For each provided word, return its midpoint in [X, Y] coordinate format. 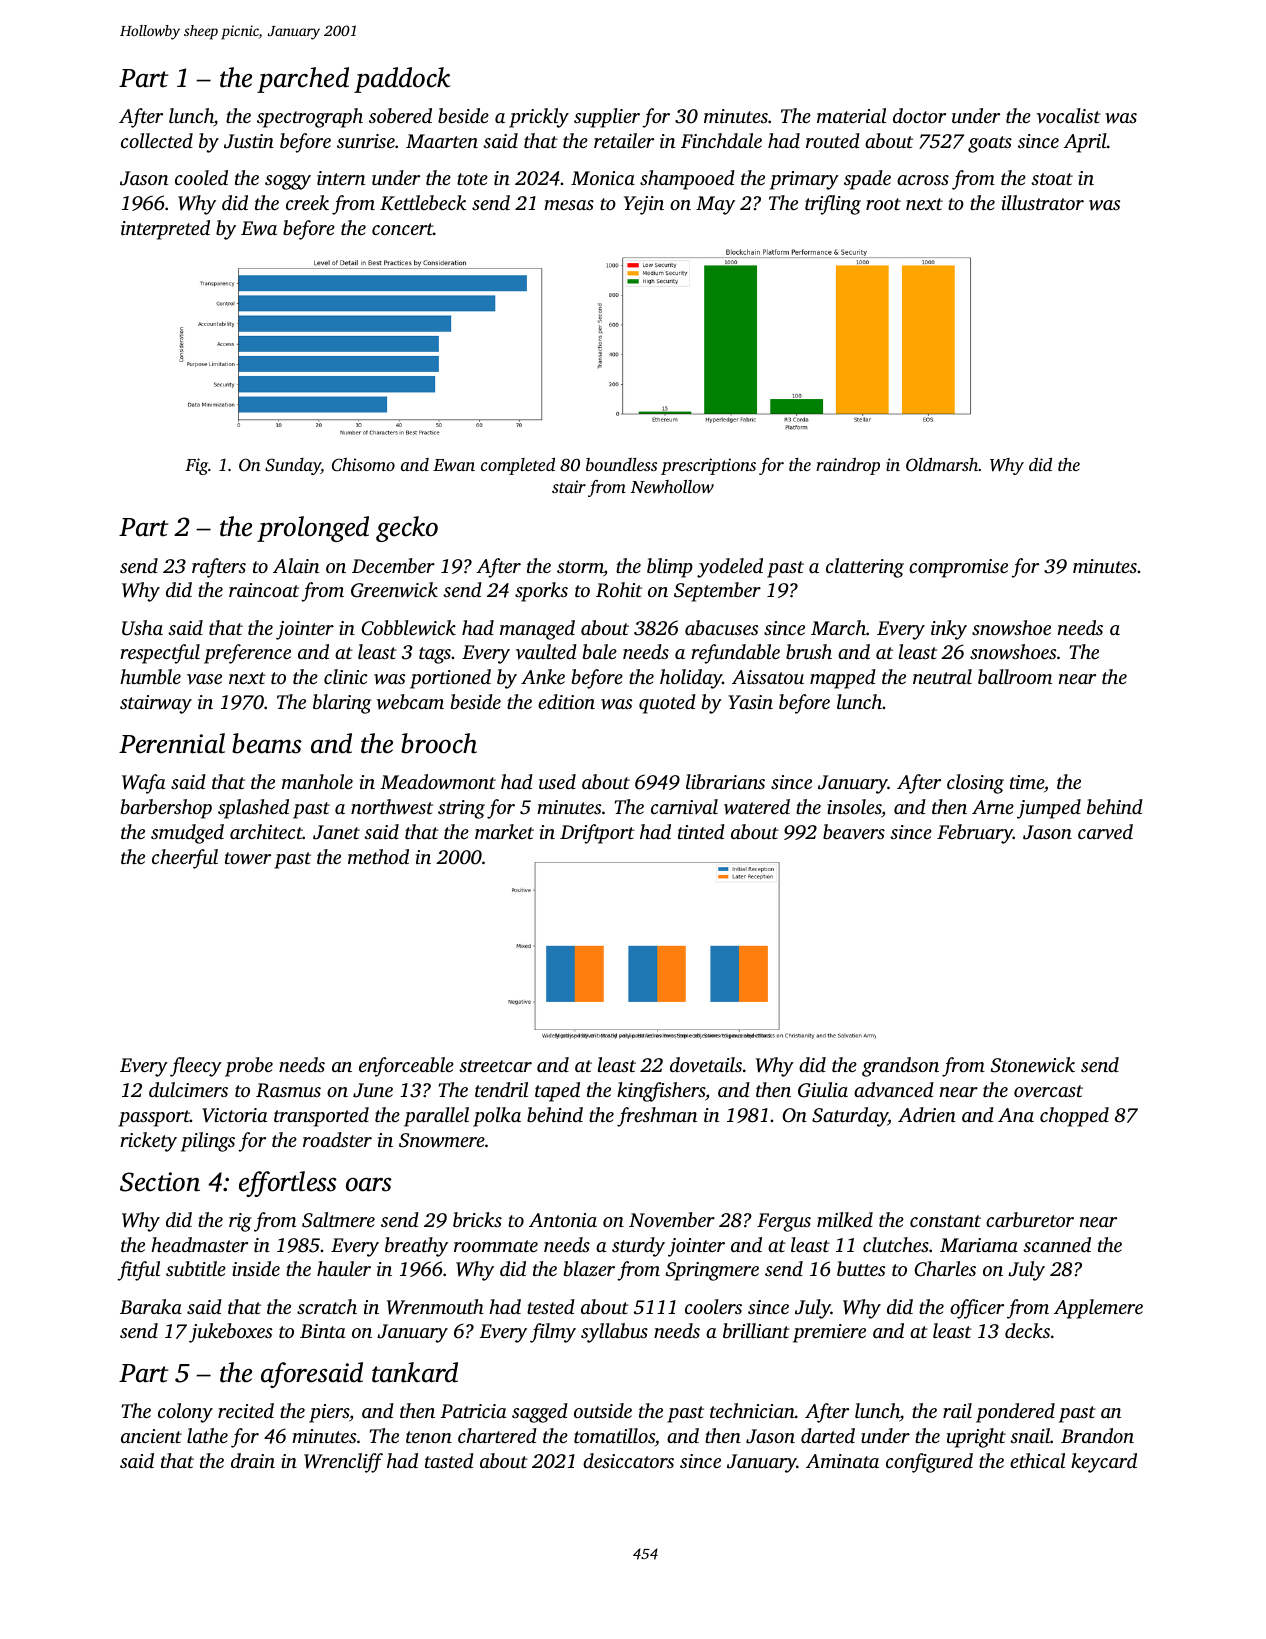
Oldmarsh [942, 464]
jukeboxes [230, 1333]
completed [518, 466]
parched [303, 80]
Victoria [235, 1115]
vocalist [1069, 116]
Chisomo [363, 465]
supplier [607, 118]
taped [557, 1092]
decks [1027, 1330]
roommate [496, 1246]
